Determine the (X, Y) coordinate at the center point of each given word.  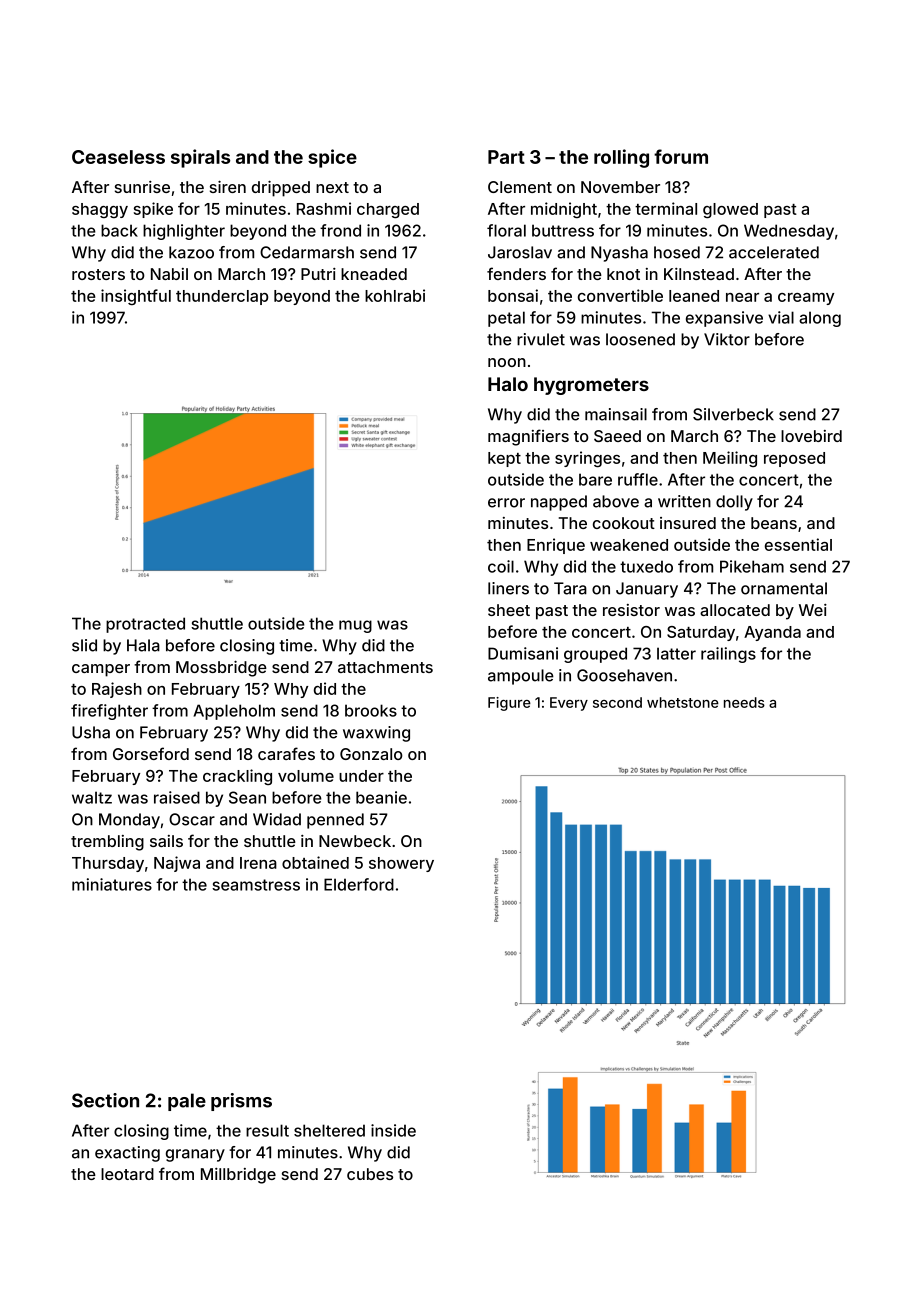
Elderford (359, 884)
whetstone (683, 702)
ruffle (638, 479)
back (119, 230)
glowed (730, 210)
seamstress (256, 885)
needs (744, 702)
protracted (145, 625)
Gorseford (151, 753)
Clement (520, 187)
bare (595, 479)
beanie (381, 797)
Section (105, 1100)
